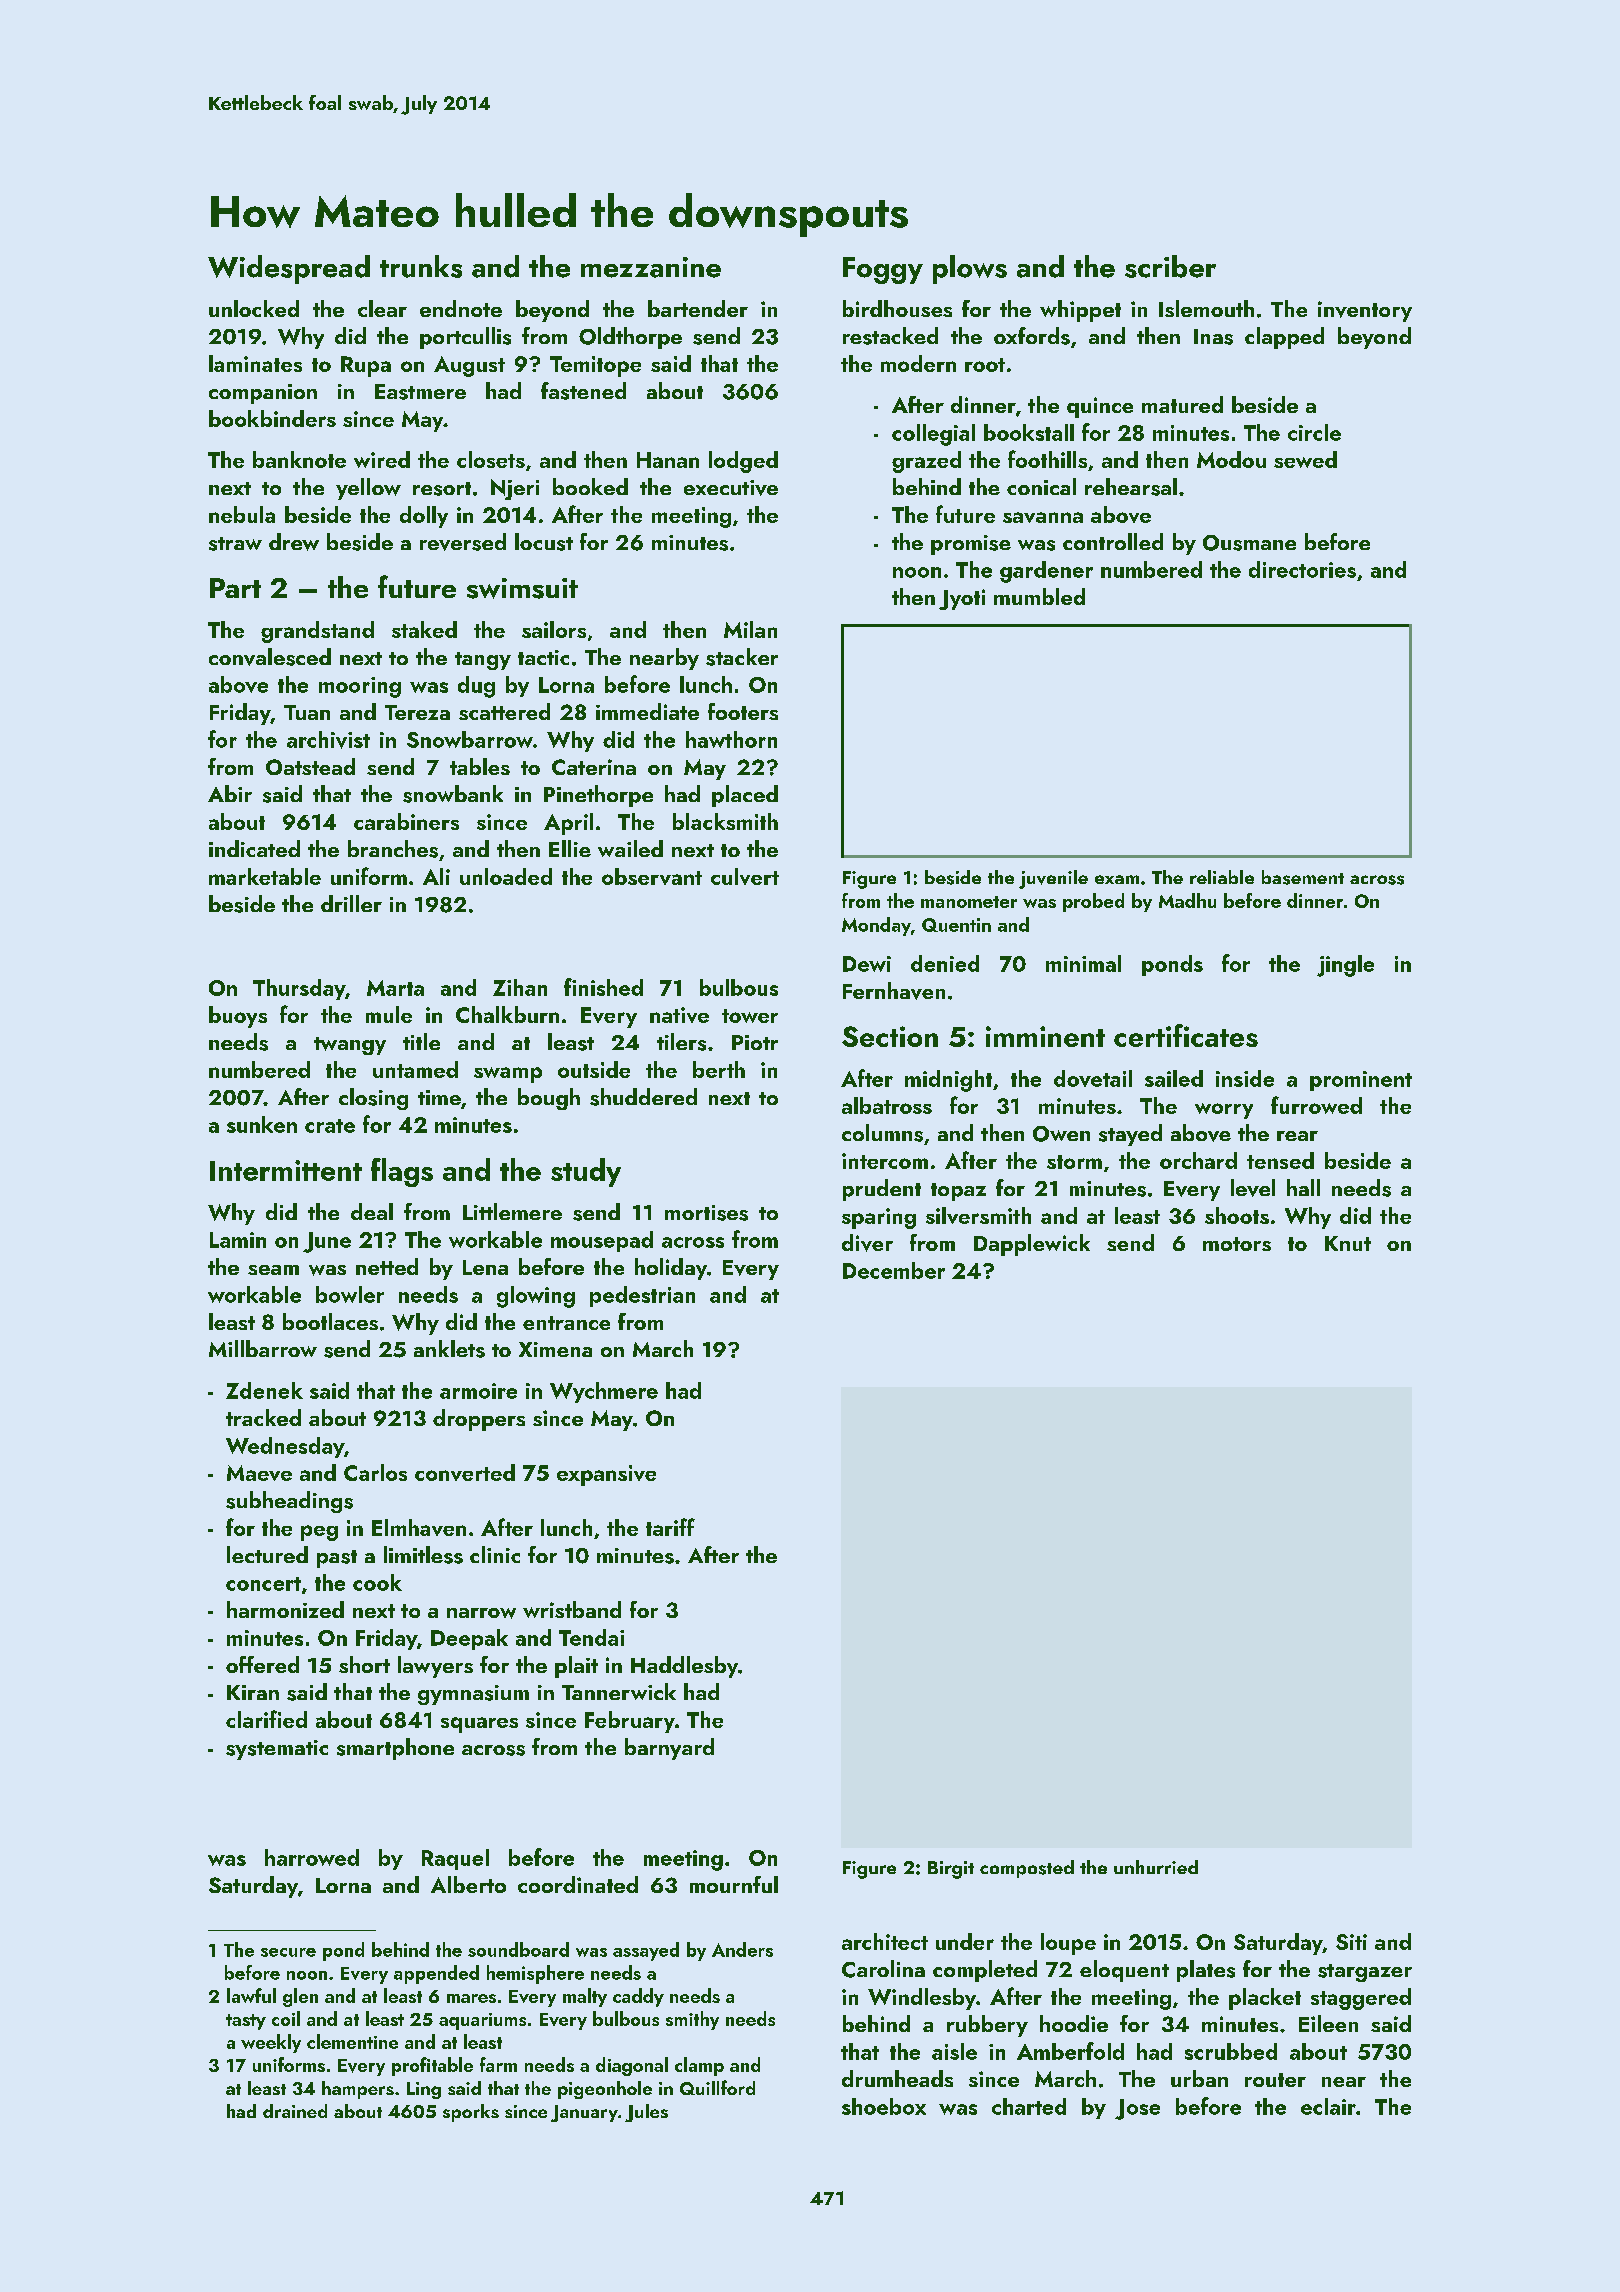 The height and width of the screenshot is (2292, 1620). What do you see at coordinates (421, 1041) in the screenshot?
I see `title` at bounding box center [421, 1041].
